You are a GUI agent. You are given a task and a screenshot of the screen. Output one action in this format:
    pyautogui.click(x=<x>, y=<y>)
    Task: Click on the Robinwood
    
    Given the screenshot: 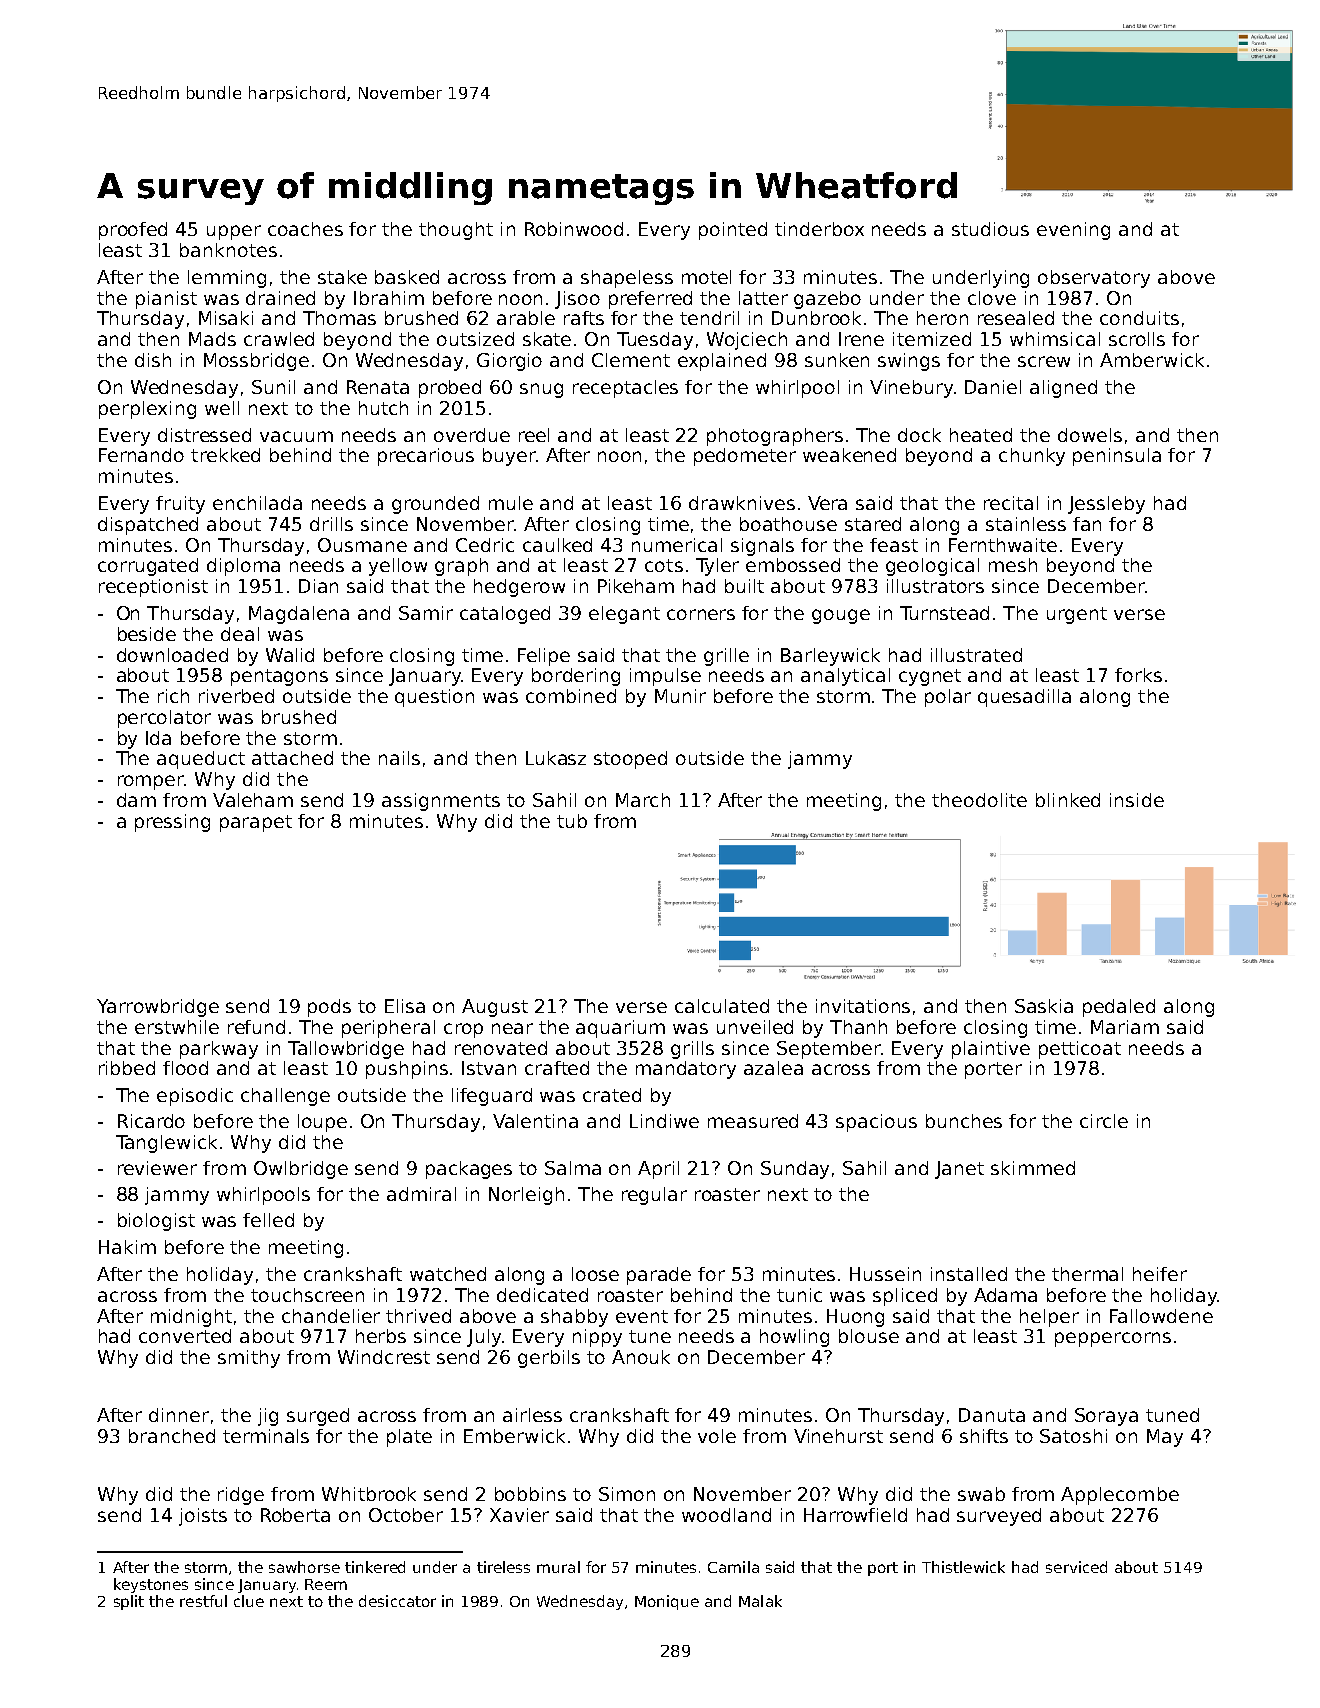 What is the action you would take?
    pyautogui.click(x=574, y=229)
